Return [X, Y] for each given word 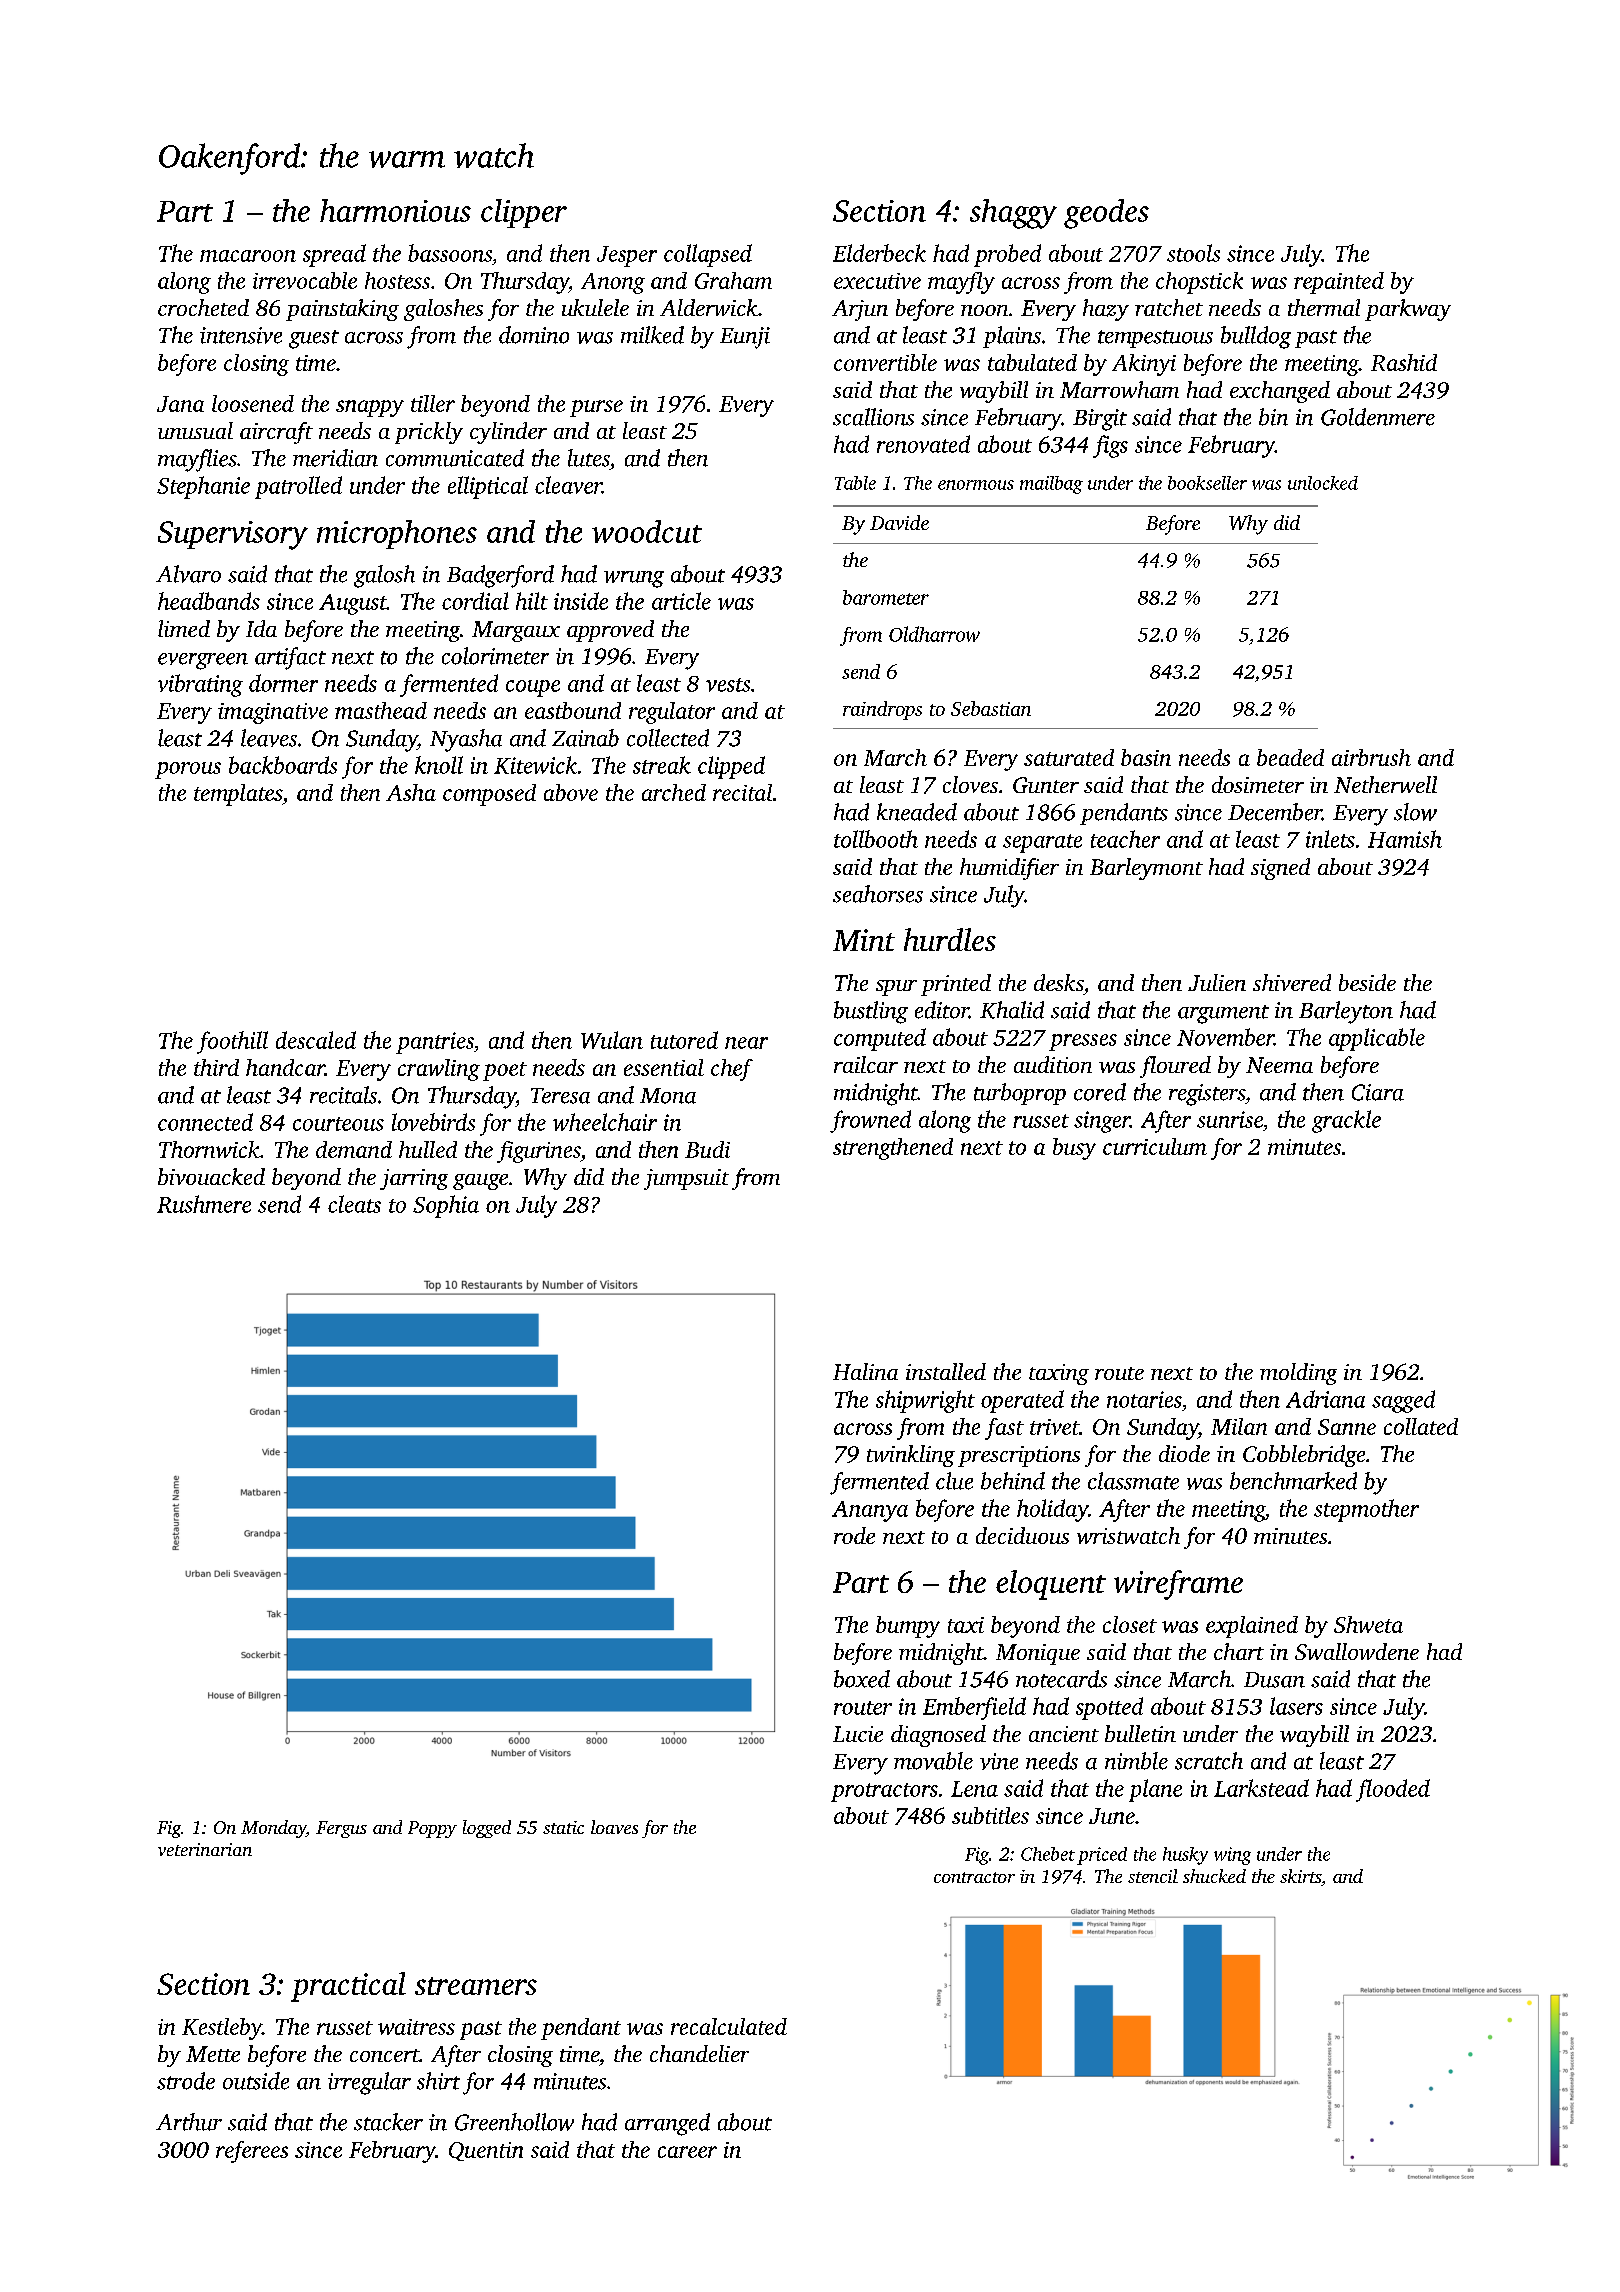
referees [252, 2152]
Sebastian [991, 708]
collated [1421, 1426]
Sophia [446, 1206]
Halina [865, 1371]
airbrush [1371, 757]
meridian [335, 458]
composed [489, 795]
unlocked [1323, 483]
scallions [873, 417]
